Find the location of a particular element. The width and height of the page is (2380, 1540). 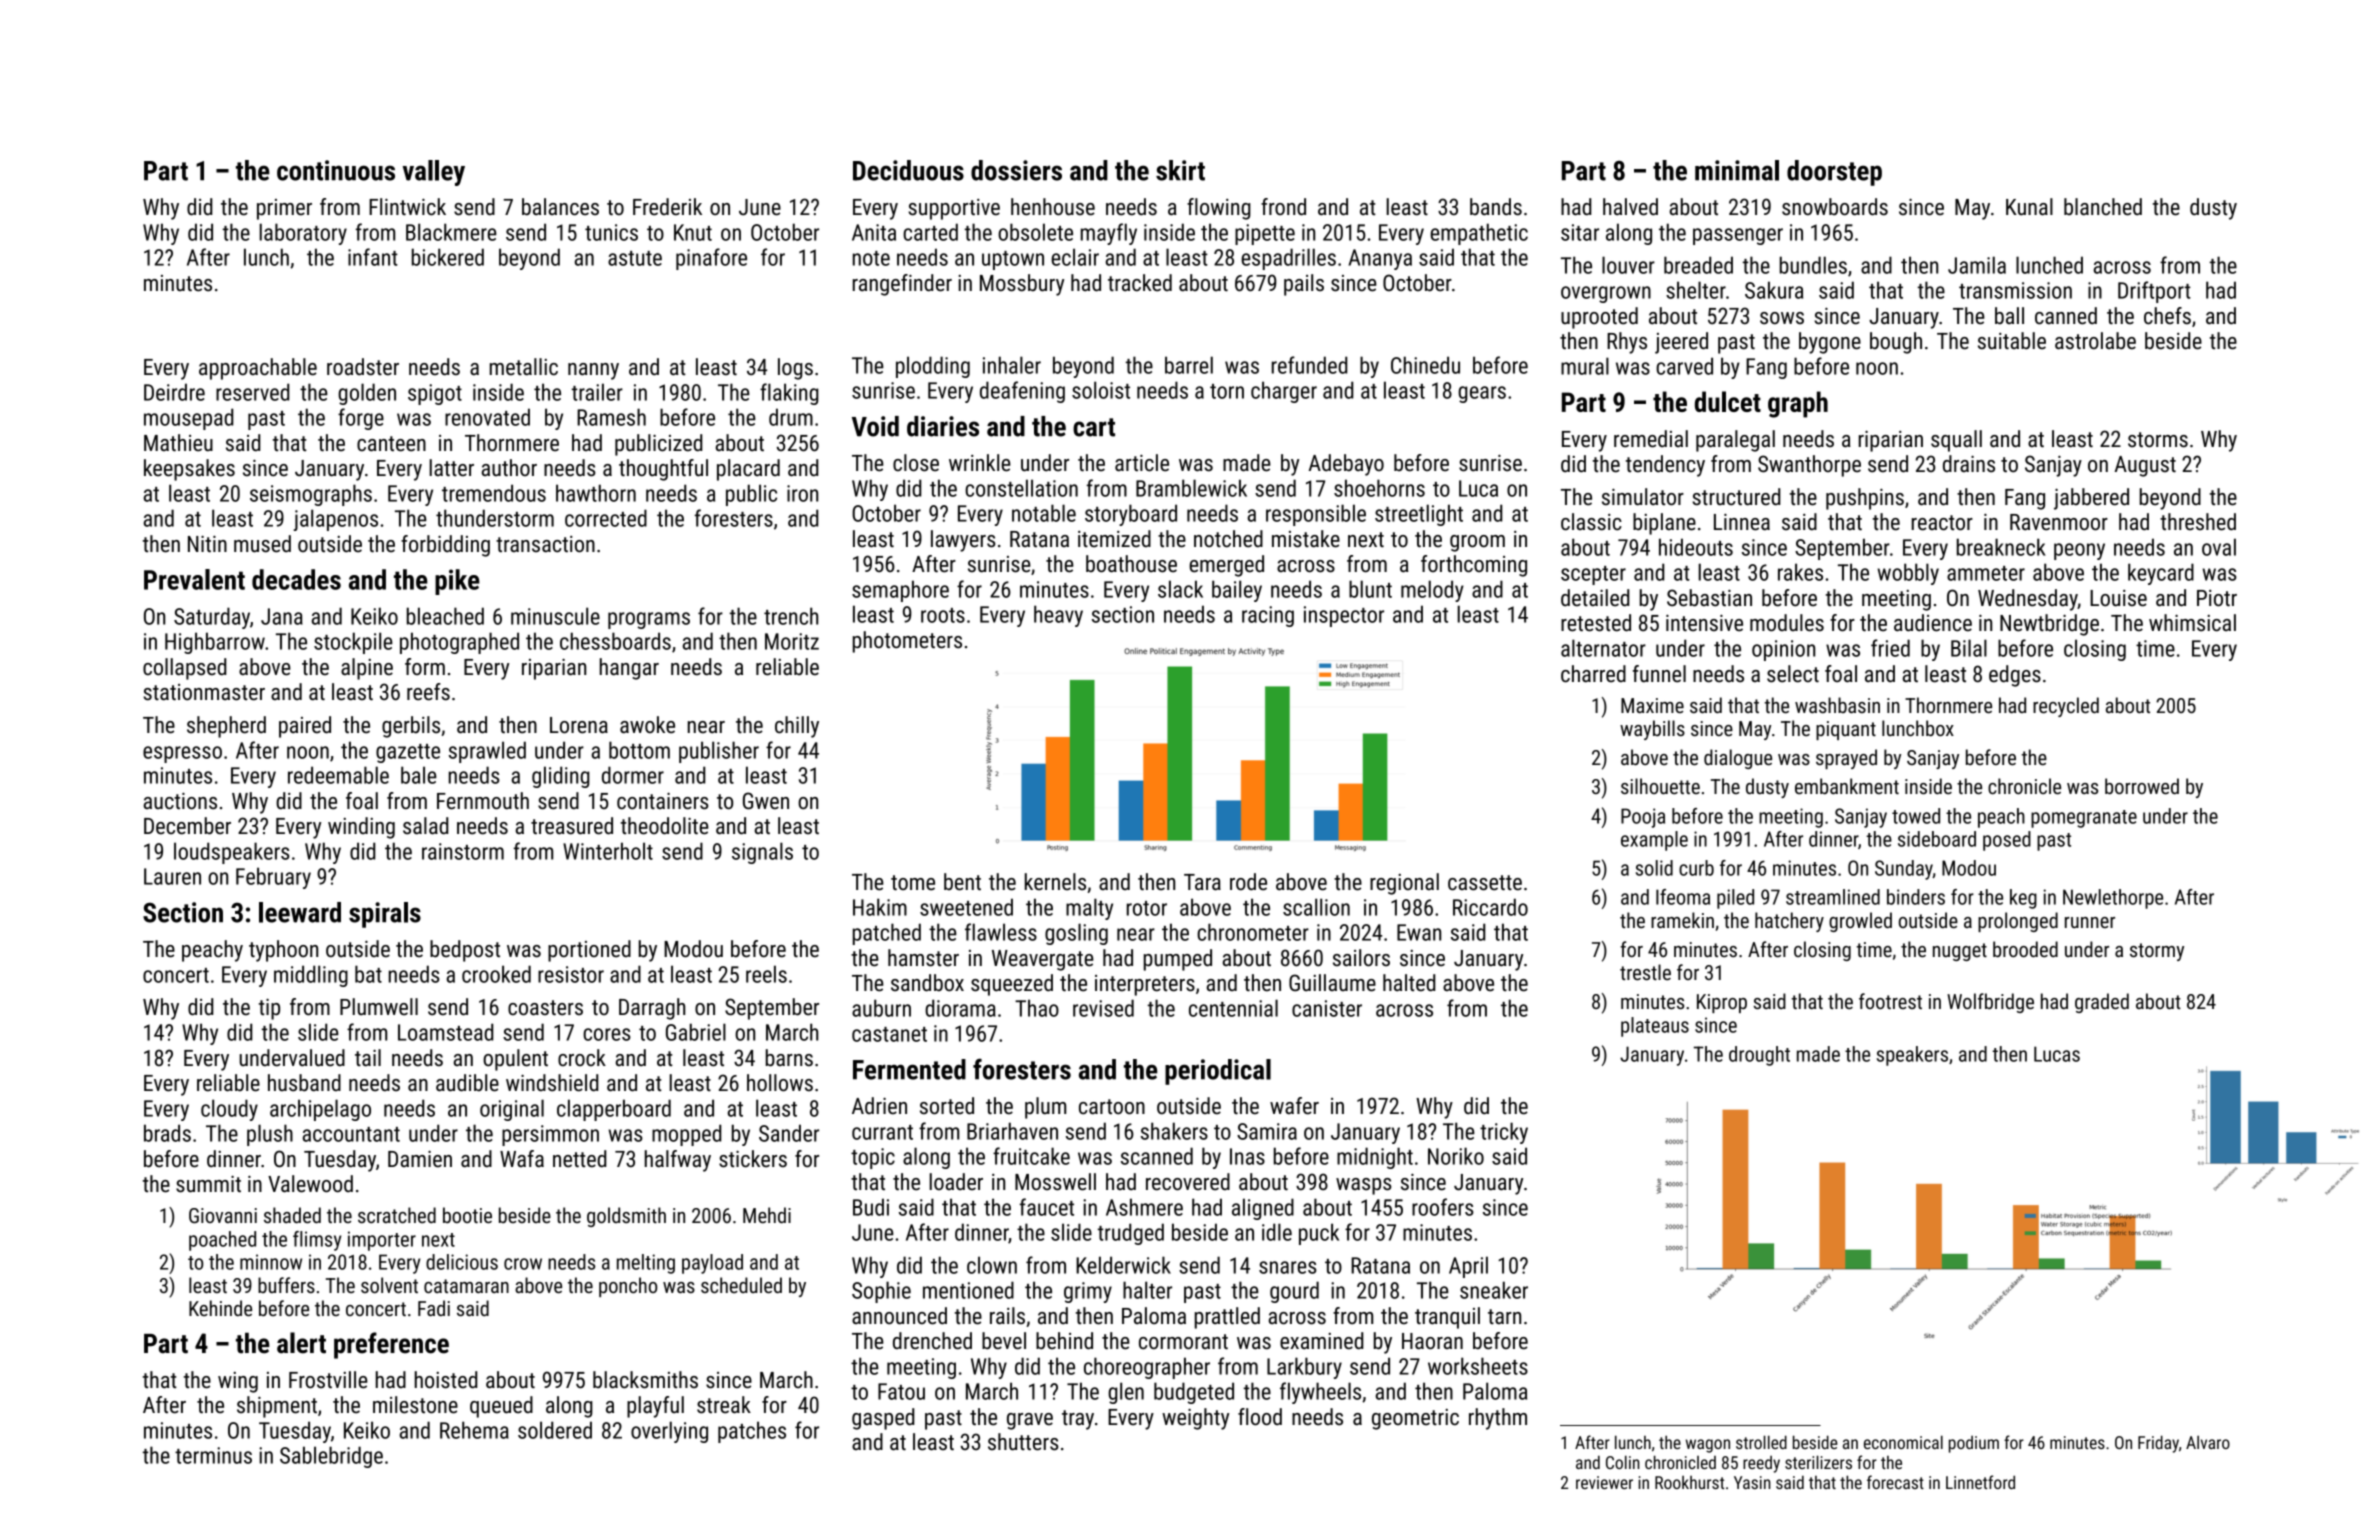

author is located at coordinates (509, 468).
